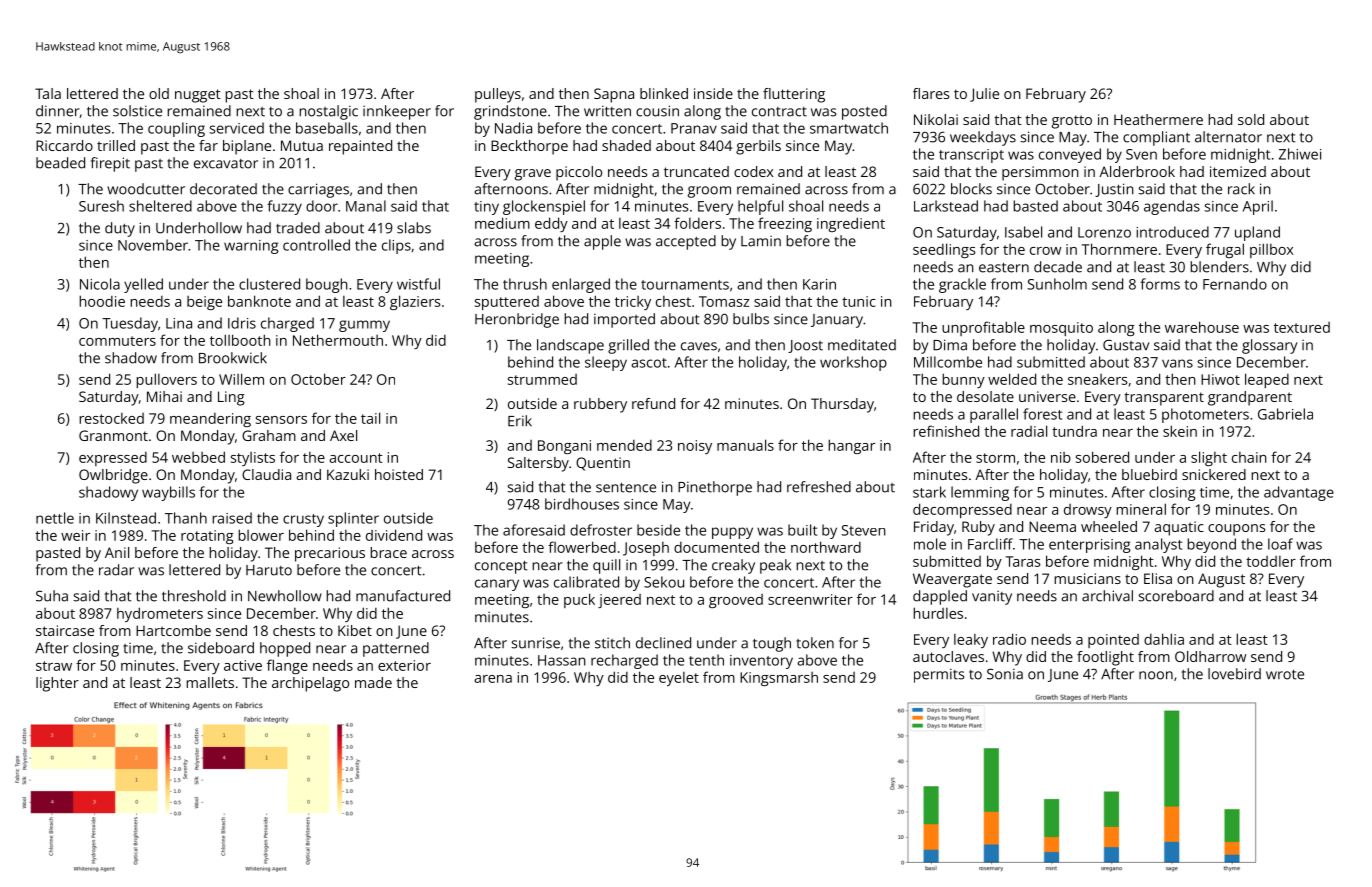  Describe the element at coordinates (779, 679) in the screenshot. I see `Kingsmarsh` at that location.
